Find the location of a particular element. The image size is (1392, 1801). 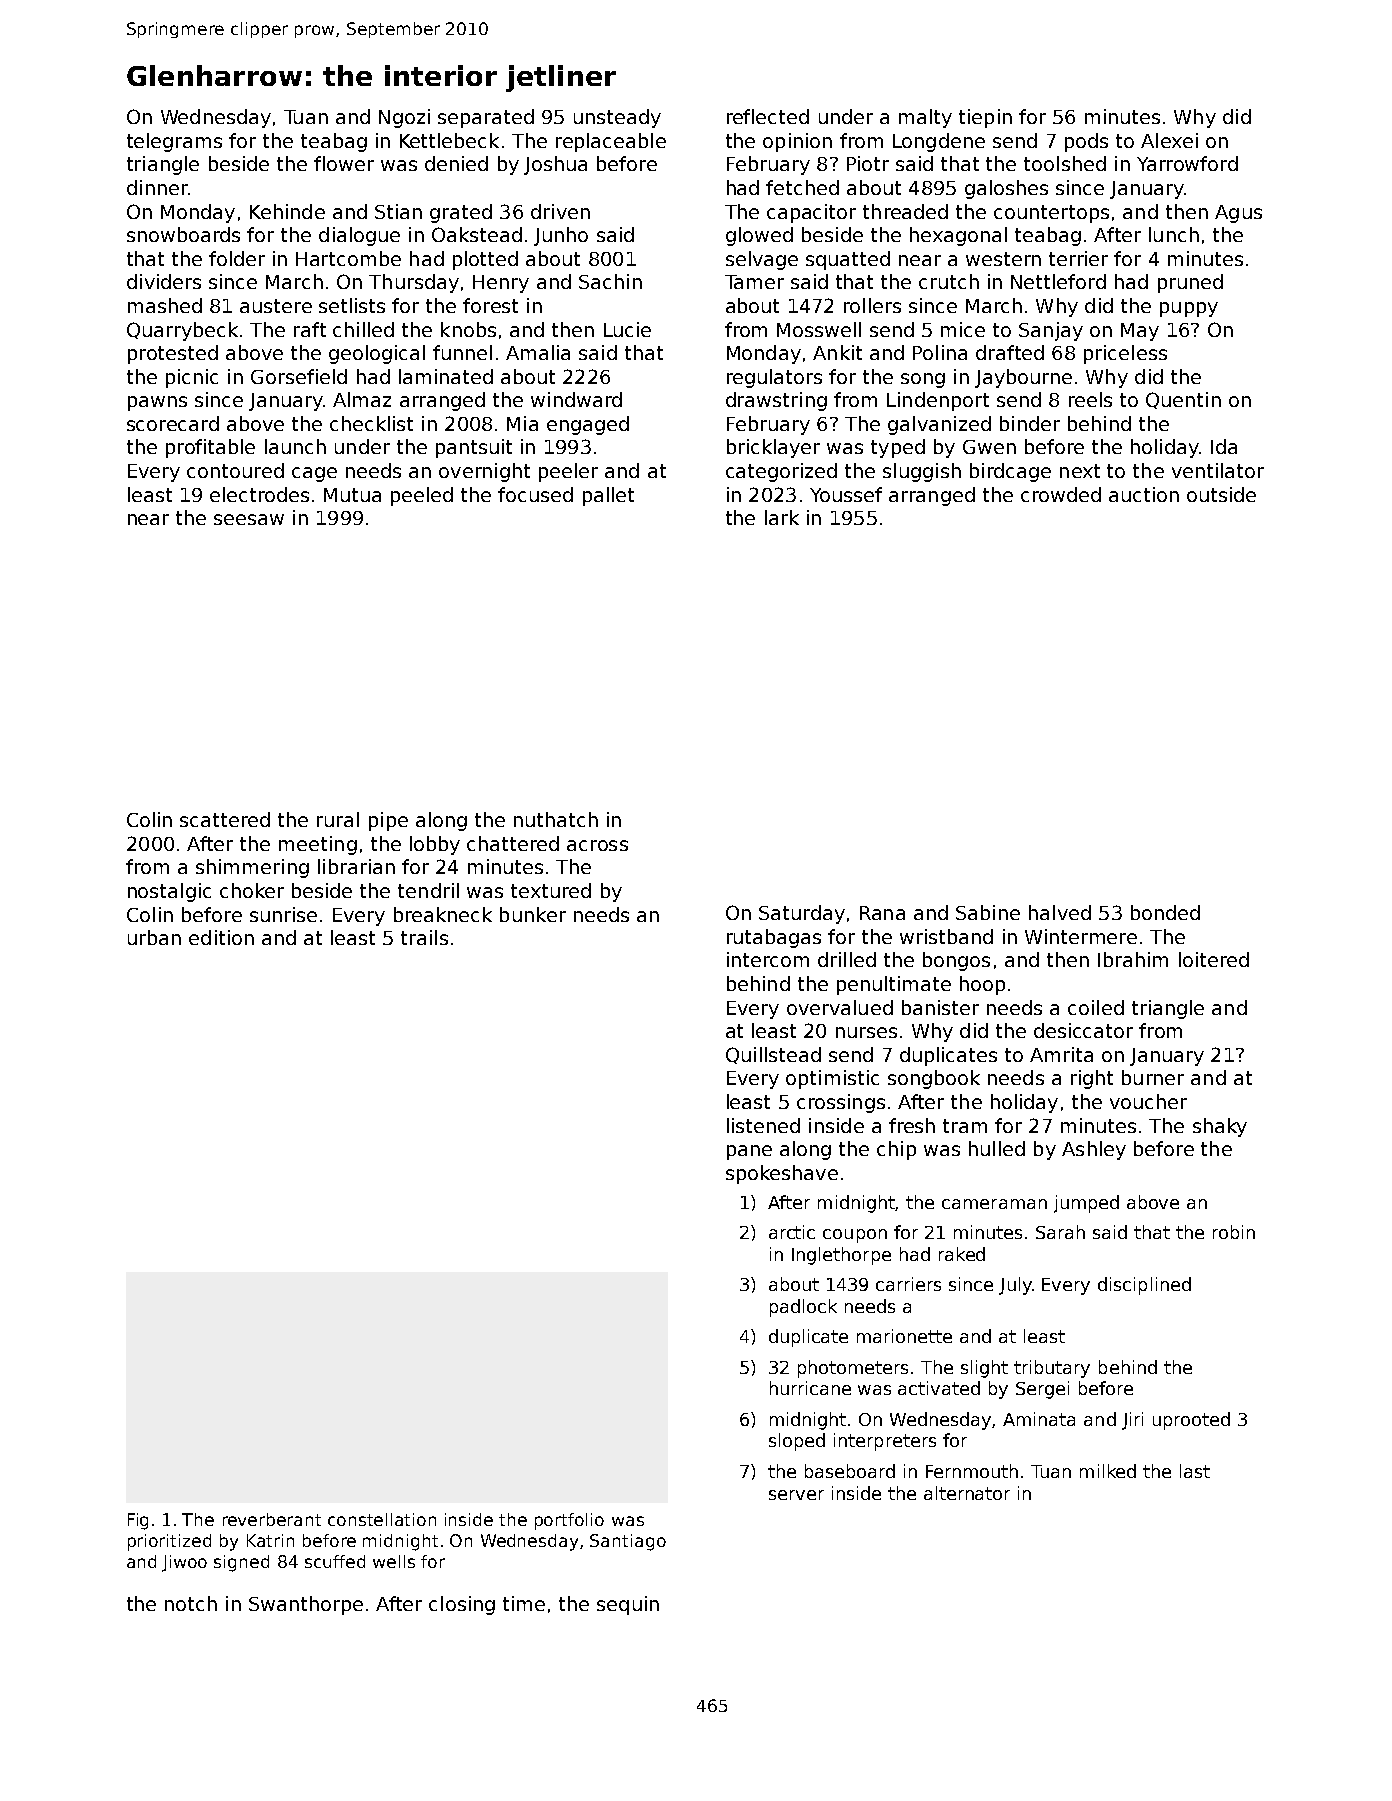

halved is located at coordinates (1060, 912).
